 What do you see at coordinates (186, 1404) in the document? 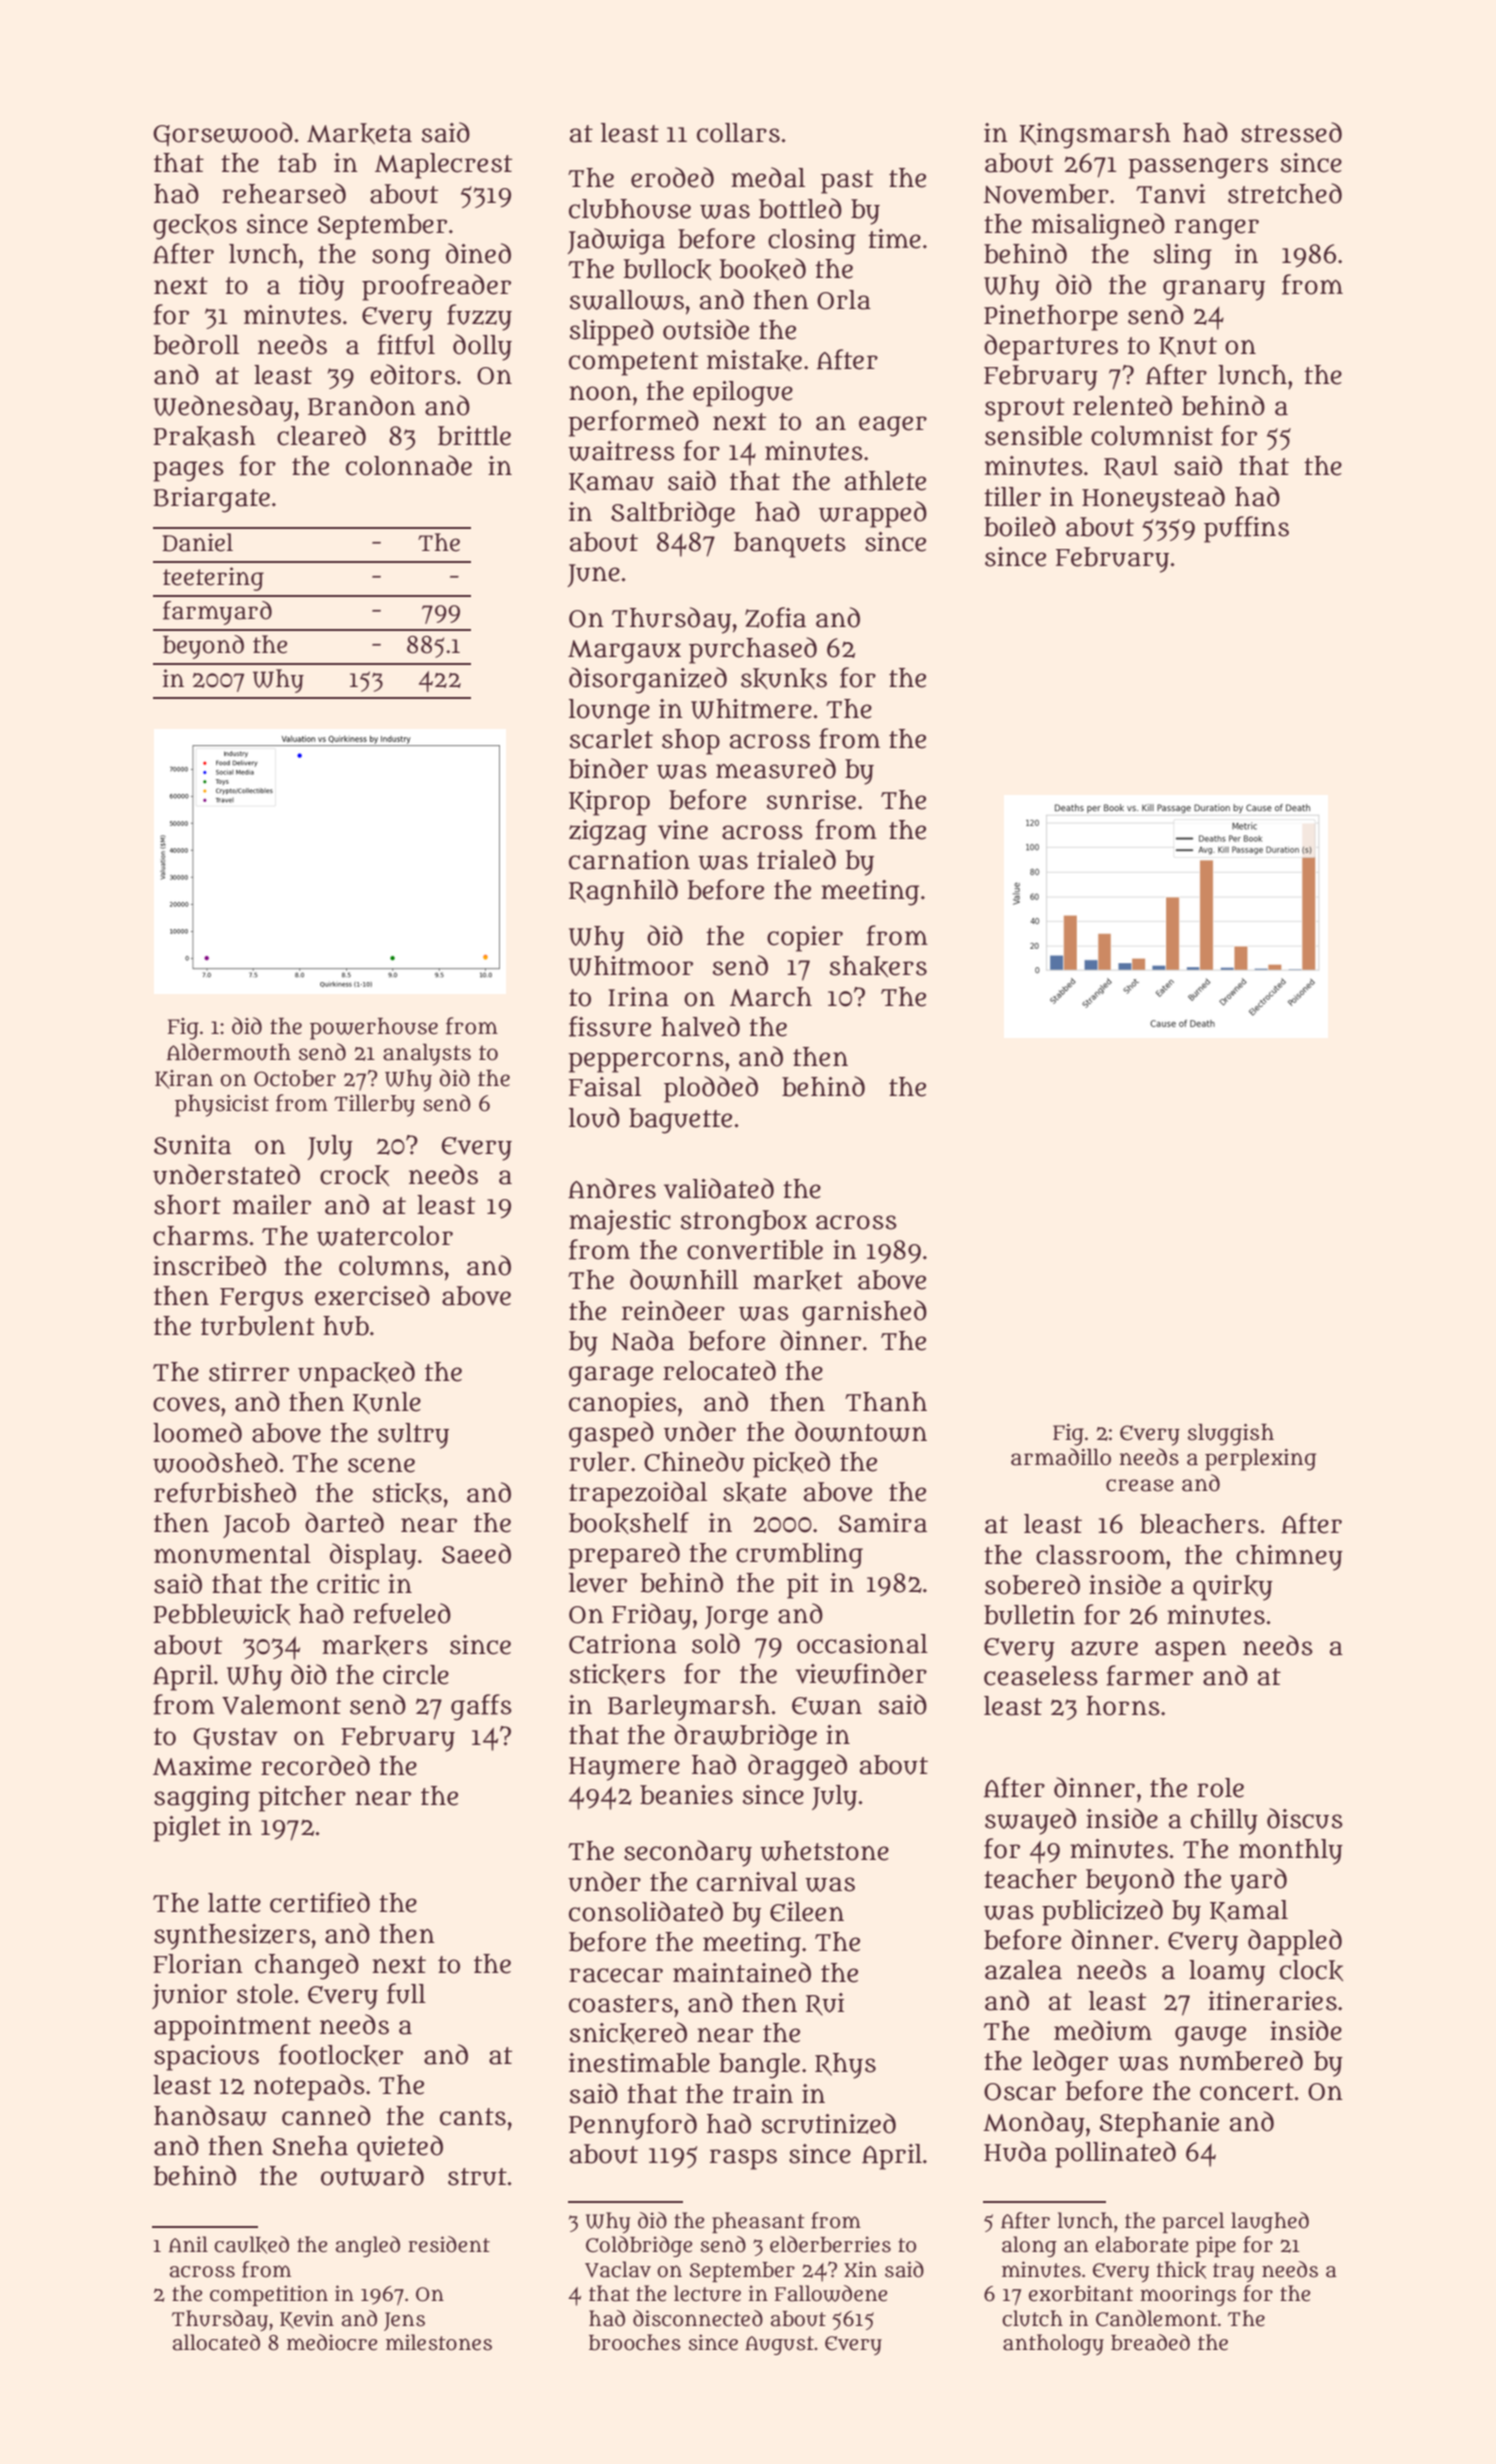
I see `coves` at bounding box center [186, 1404].
